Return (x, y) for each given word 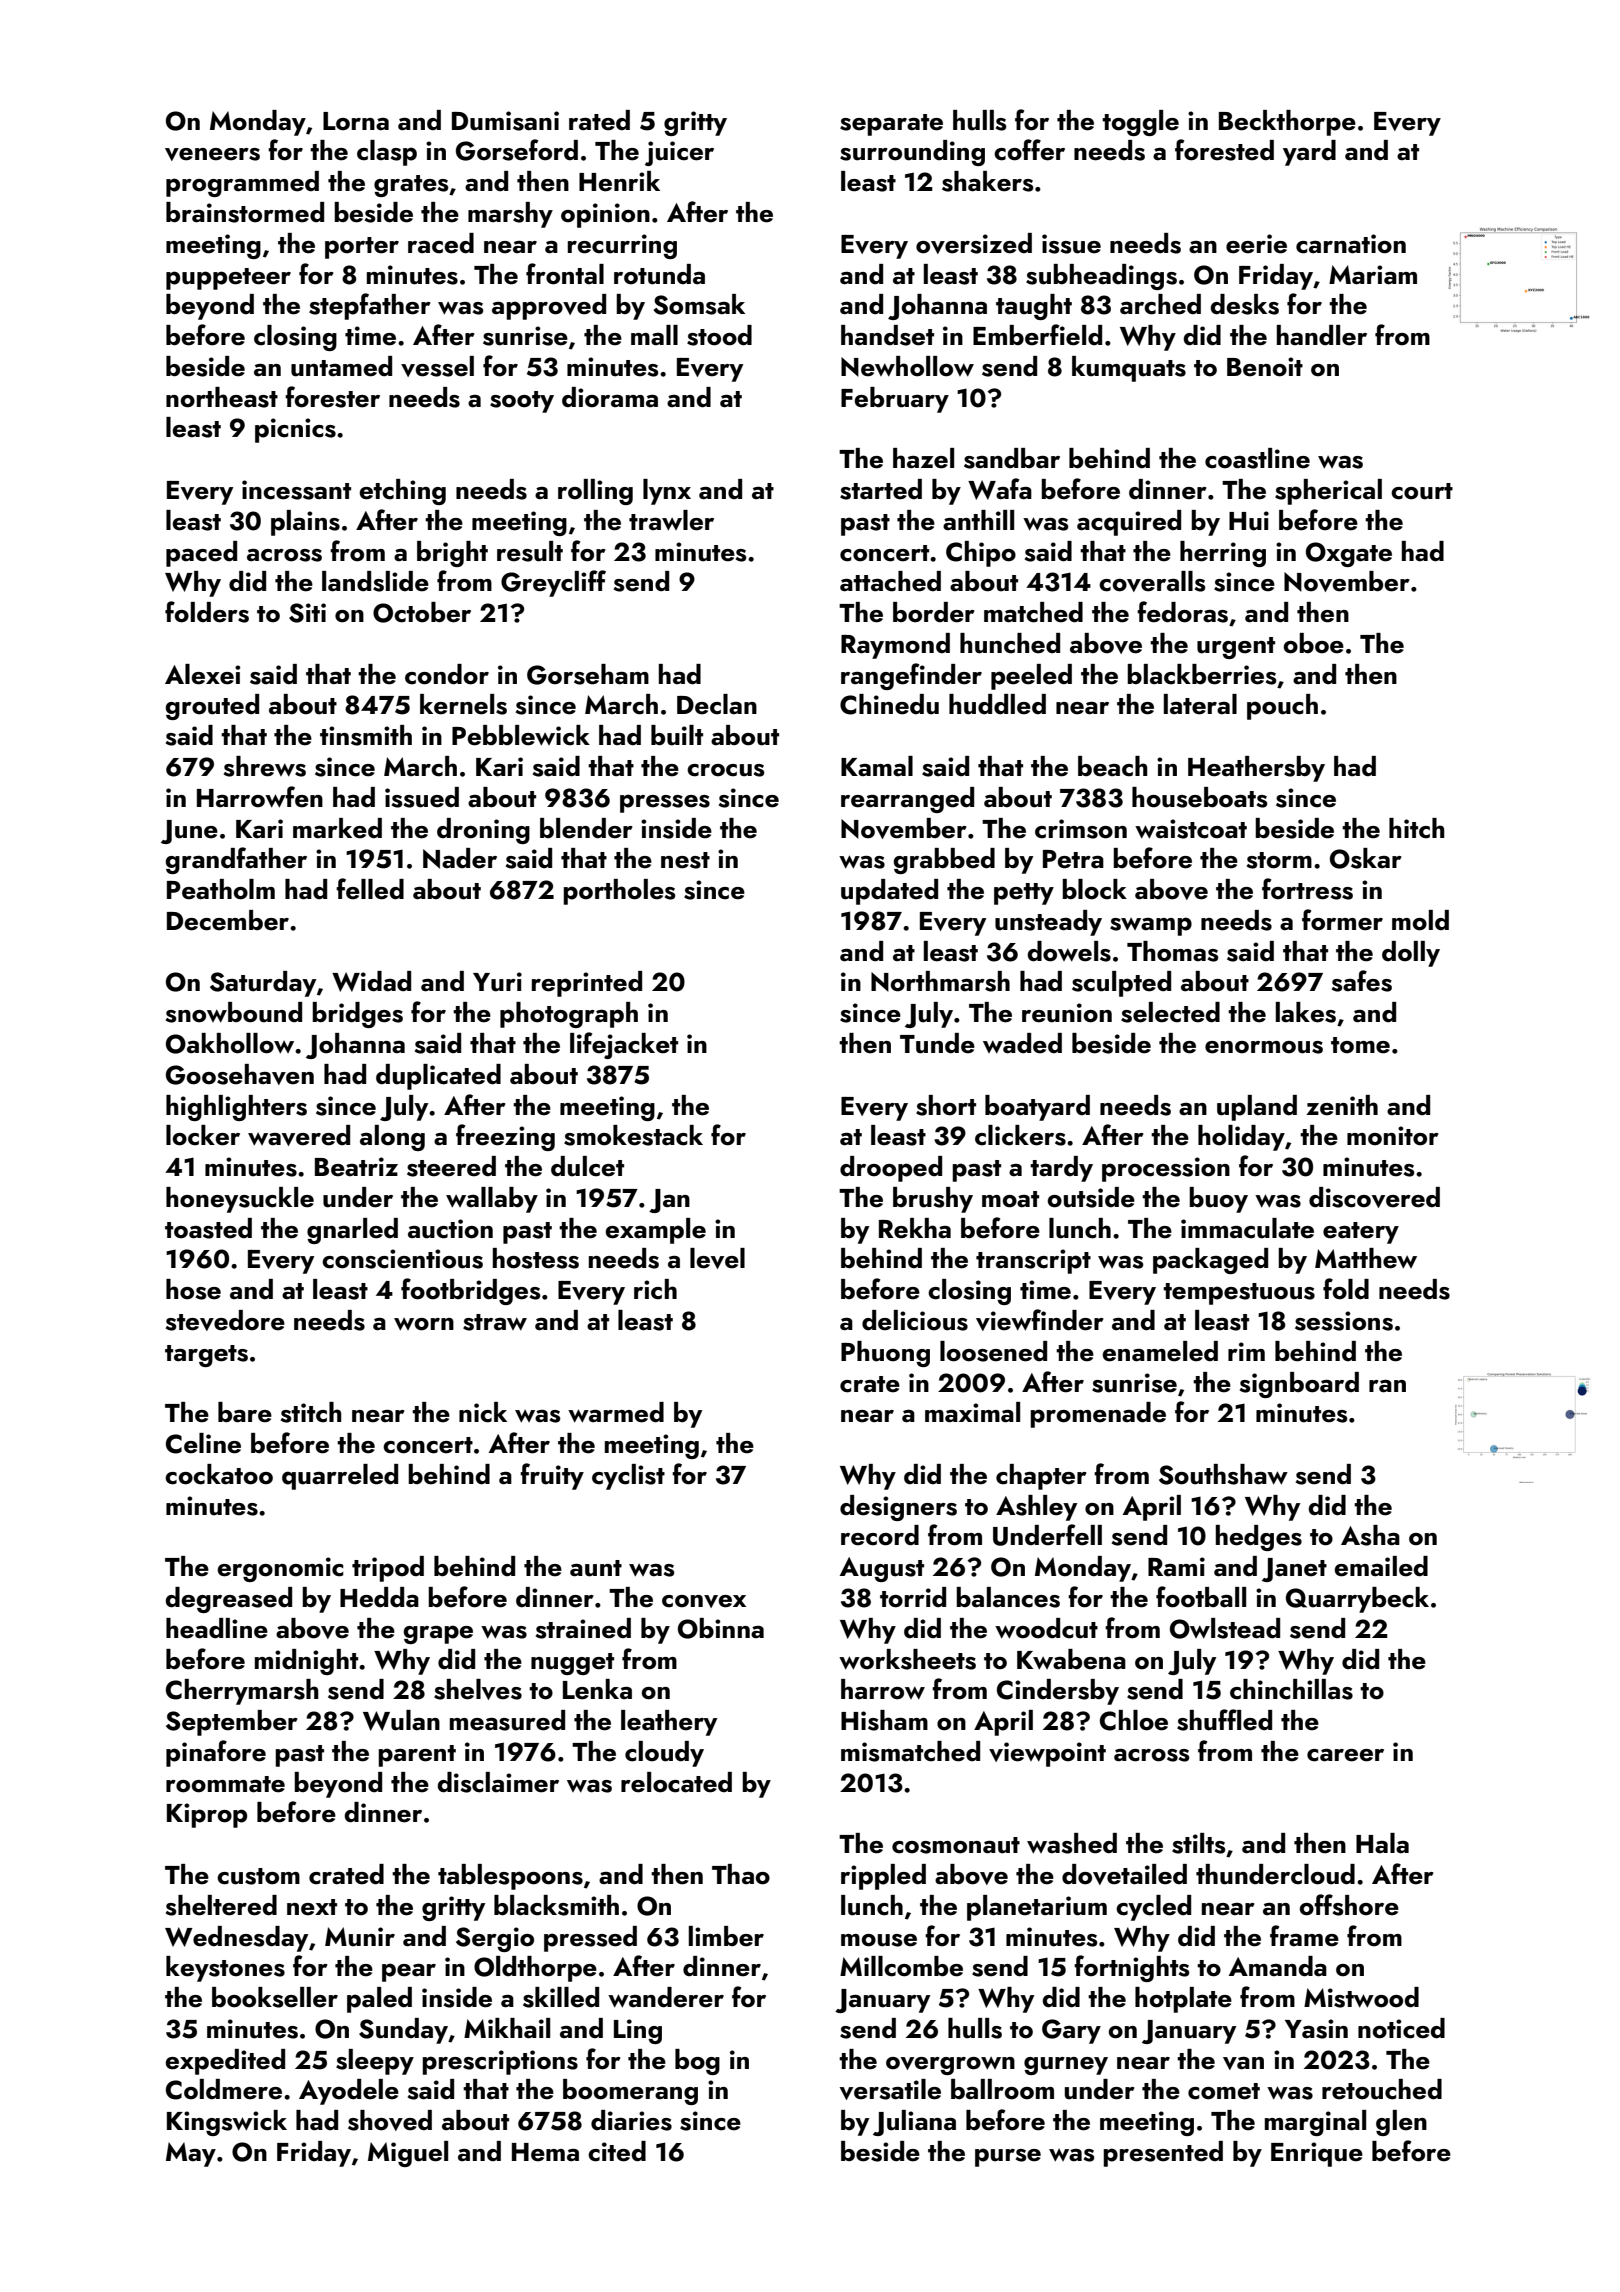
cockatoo (219, 1474)
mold (1420, 920)
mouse (879, 1940)
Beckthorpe (1287, 123)
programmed (242, 184)
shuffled (1224, 1720)
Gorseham (588, 674)
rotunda (659, 274)
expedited (225, 2062)
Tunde (937, 1043)
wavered (299, 1135)
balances (1008, 1597)
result (530, 551)
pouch (1282, 707)
